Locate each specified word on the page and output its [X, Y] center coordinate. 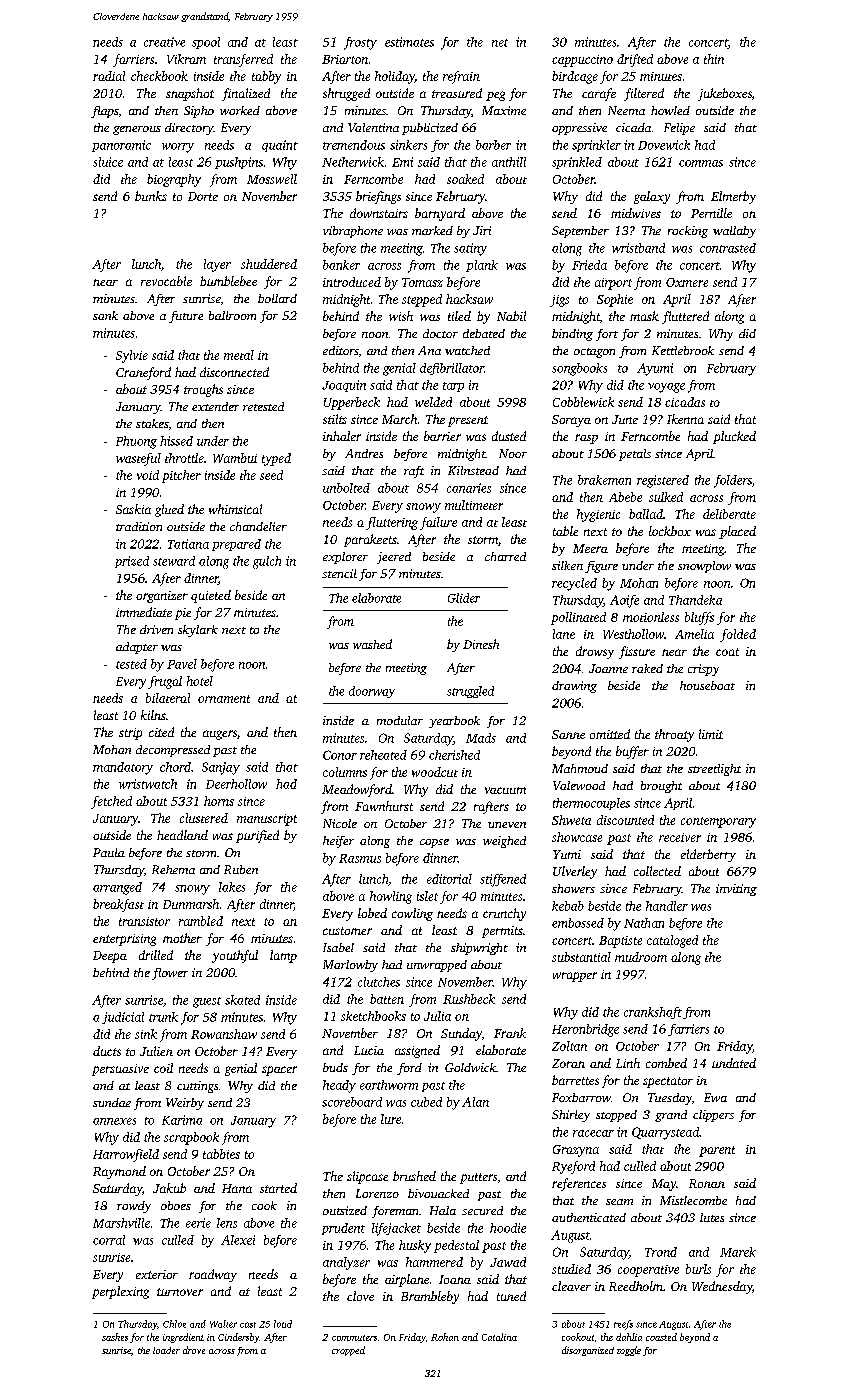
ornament [224, 699]
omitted [610, 734]
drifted [635, 60]
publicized [430, 129]
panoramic [121, 146]
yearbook [454, 722]
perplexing [120, 1292]
